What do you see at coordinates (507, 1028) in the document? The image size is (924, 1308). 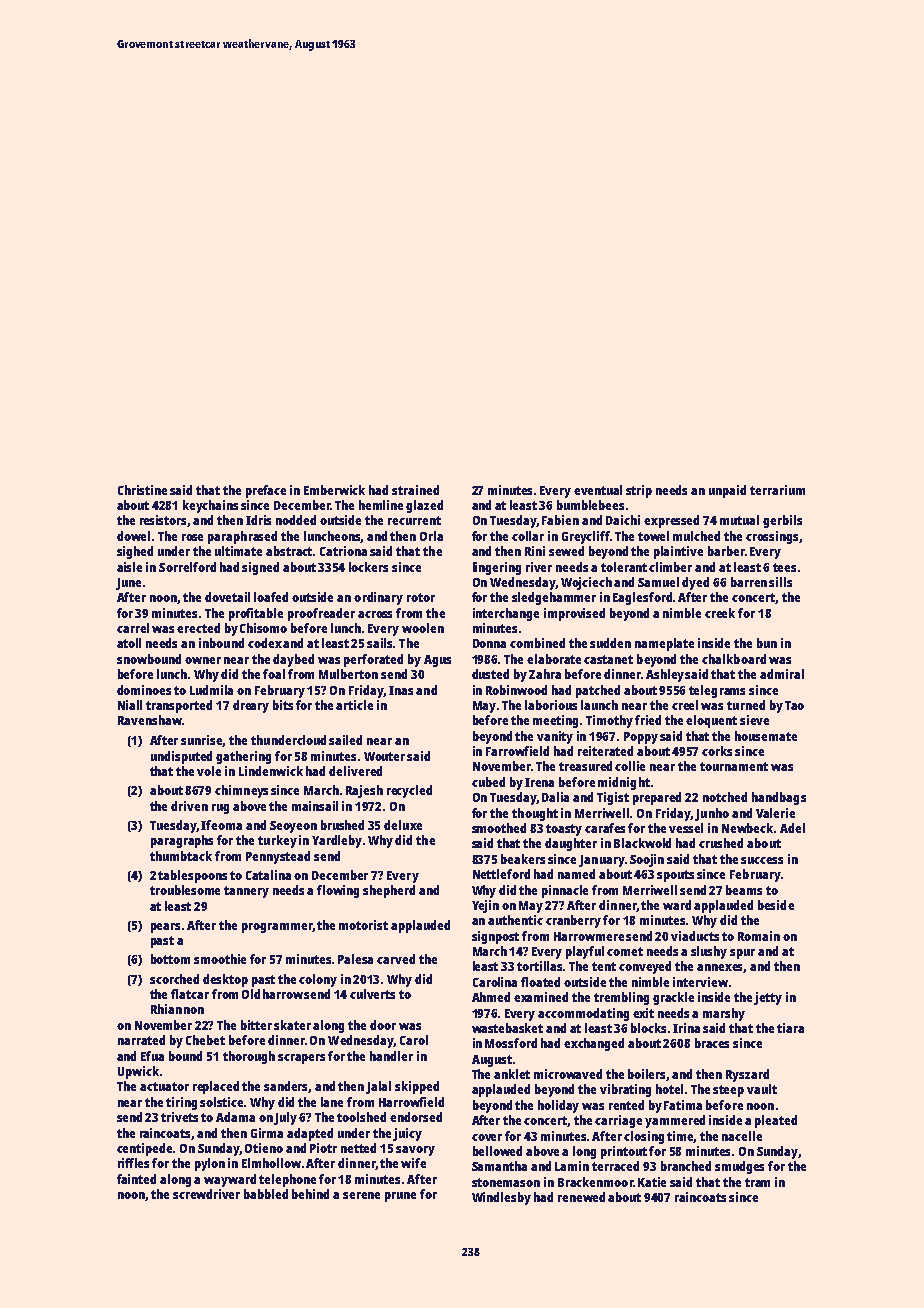 I see `wastebasket` at bounding box center [507, 1028].
